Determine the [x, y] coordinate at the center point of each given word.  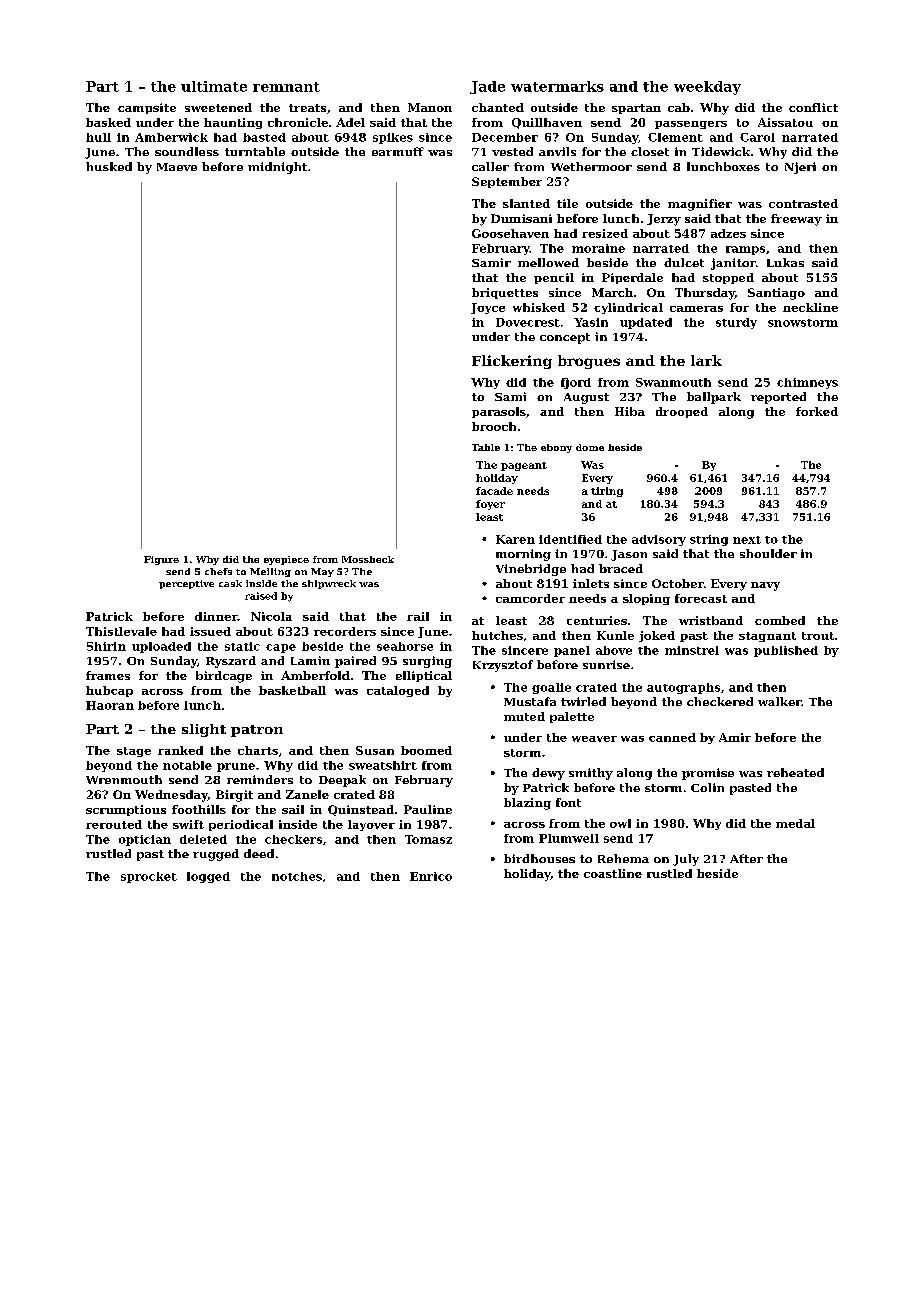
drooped [682, 412]
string [709, 540]
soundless [187, 151]
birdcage [224, 677]
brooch [494, 426]
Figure [161, 560]
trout [818, 636]
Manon [430, 107]
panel [572, 651]
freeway [796, 220]
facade [494, 491]
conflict [813, 107]
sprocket [149, 877]
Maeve [177, 167]
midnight [277, 168]
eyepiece [286, 560]
